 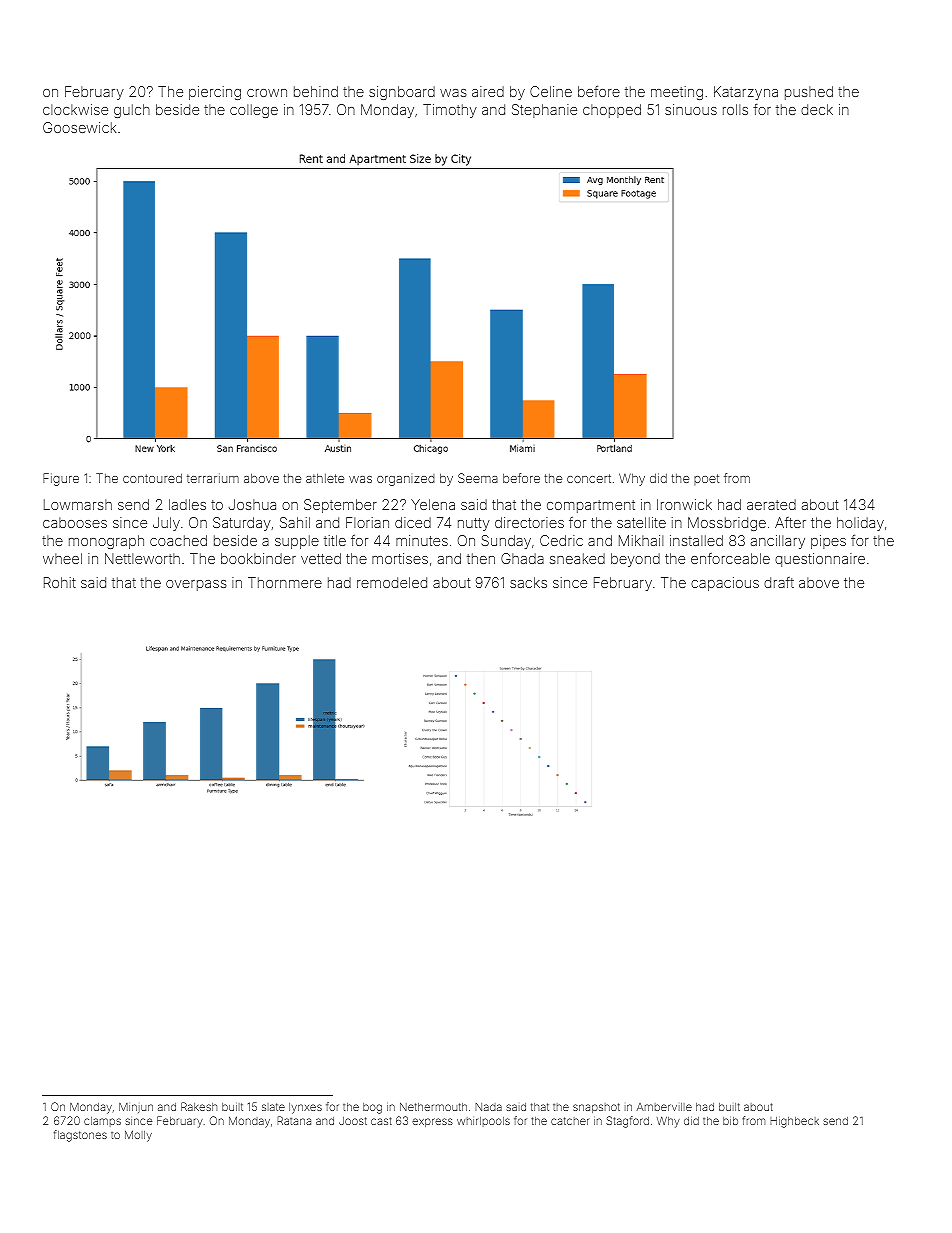 What do you see at coordinates (353, 1121) in the document?
I see `Joost` at bounding box center [353, 1121].
